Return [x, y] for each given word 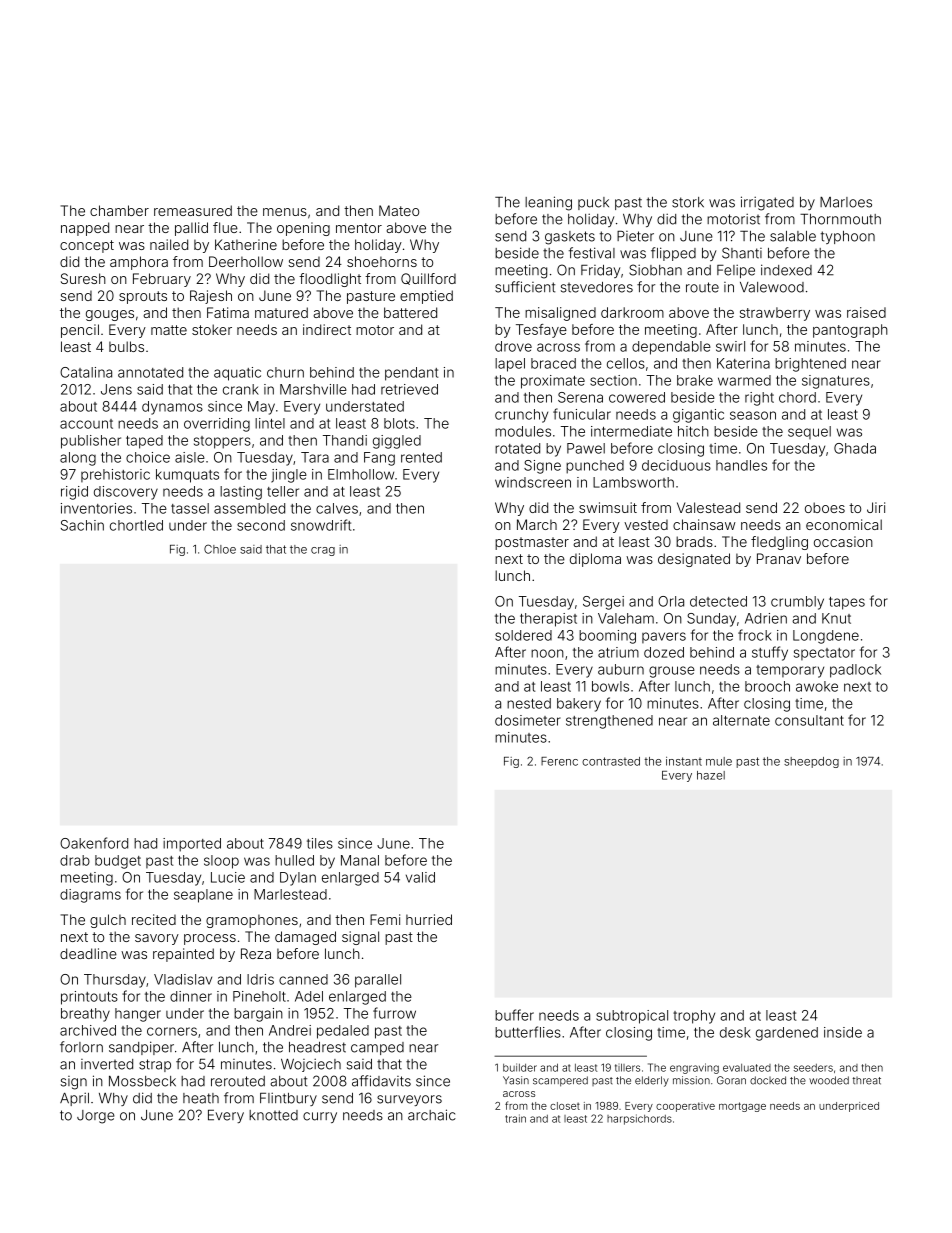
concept [87, 246]
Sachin [82, 525]
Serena [580, 397]
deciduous [676, 465]
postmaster [532, 543]
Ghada [855, 448]
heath [201, 1098]
